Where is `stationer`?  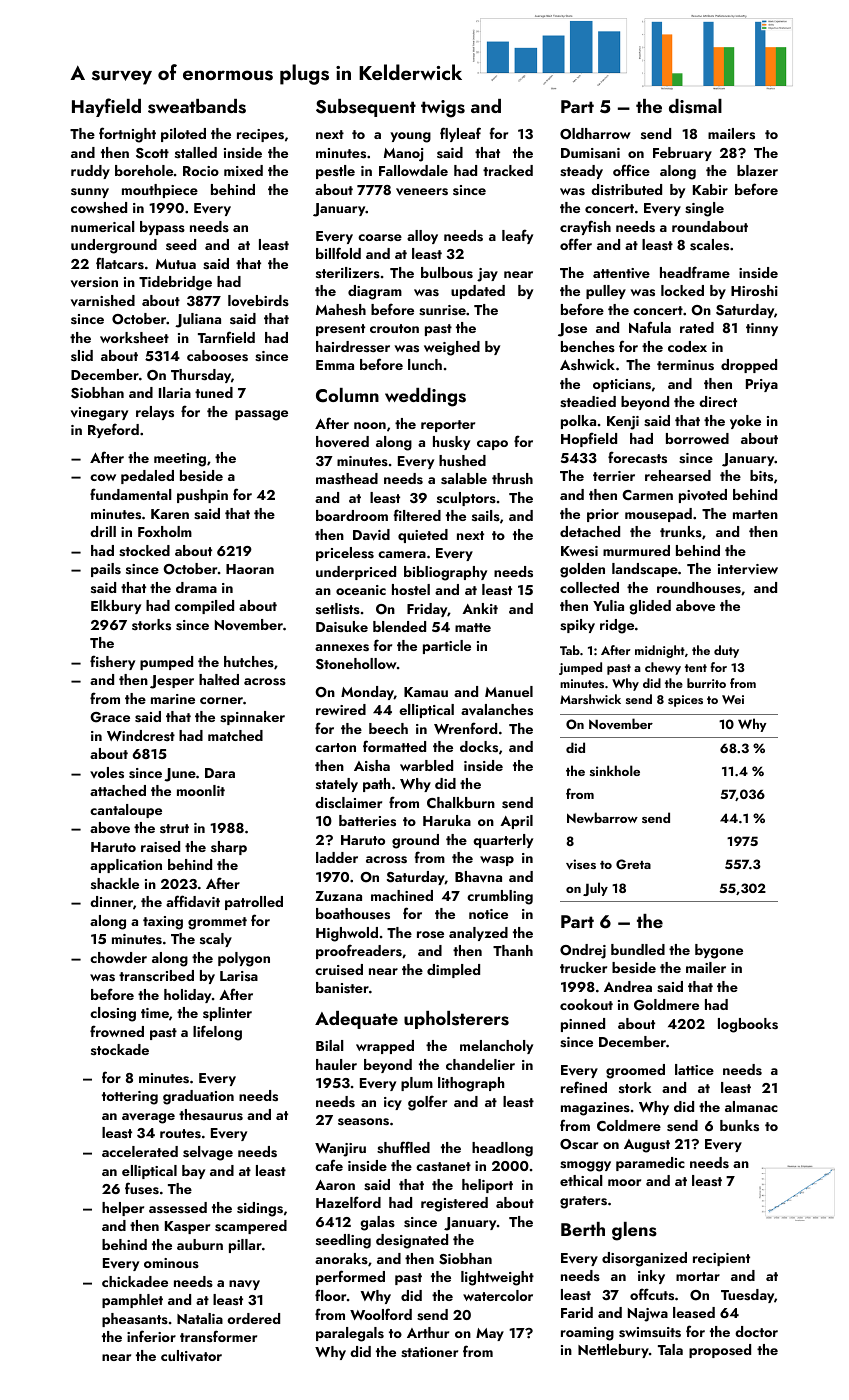
stationer is located at coordinates (429, 1352).
